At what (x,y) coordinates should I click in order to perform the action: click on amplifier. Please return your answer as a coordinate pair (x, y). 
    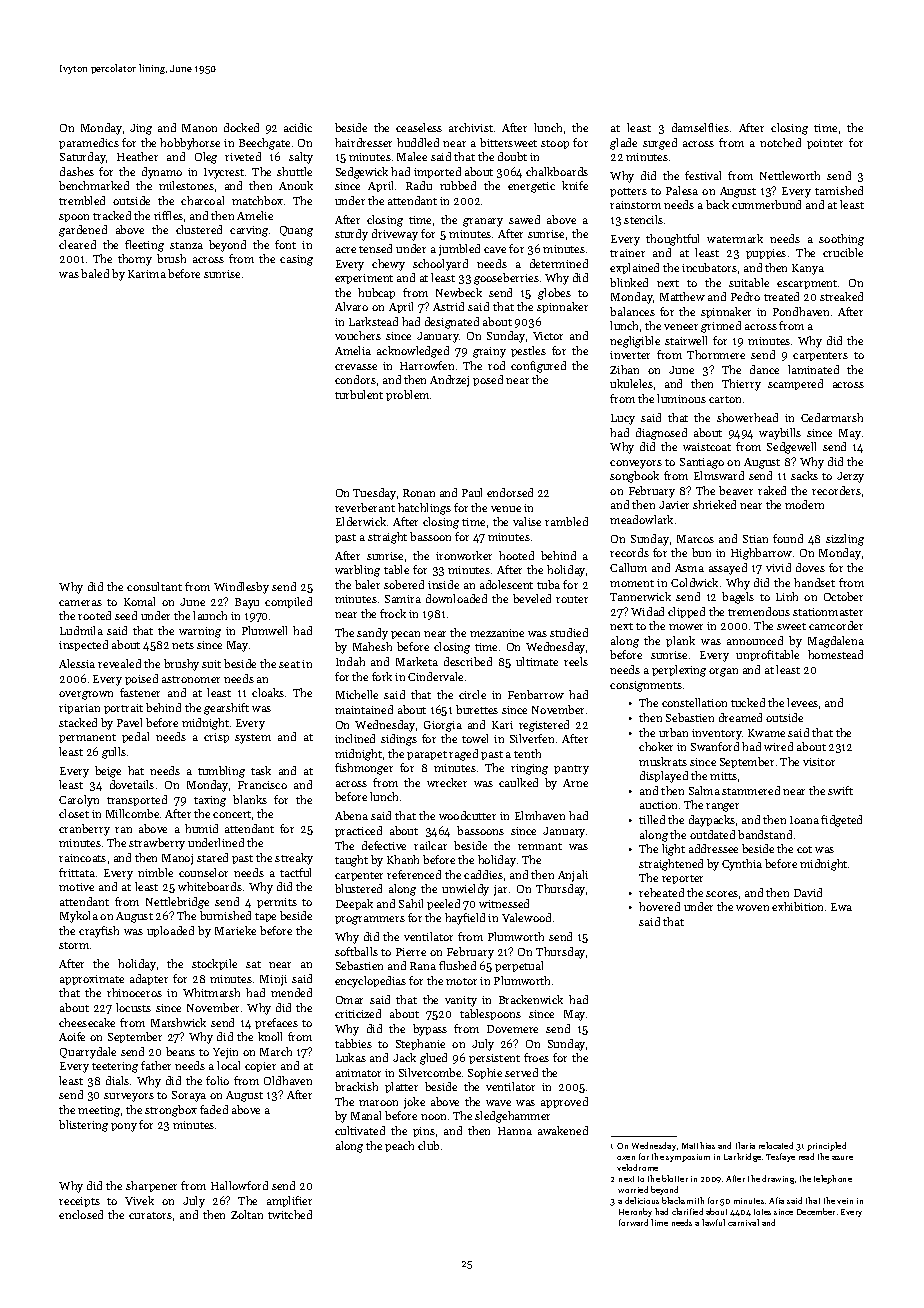
    Looking at the image, I should click on (289, 1201).
